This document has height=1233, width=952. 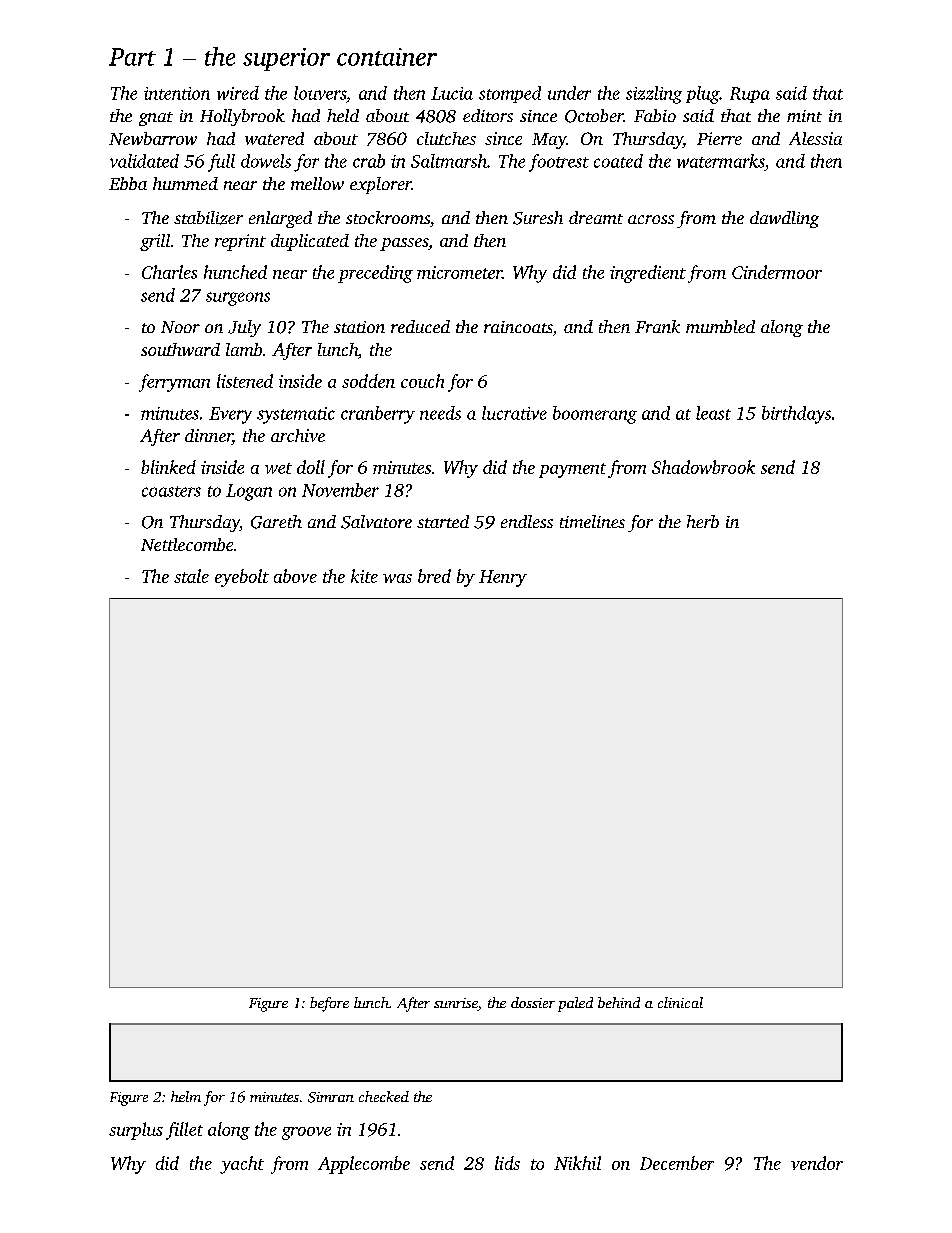 What do you see at coordinates (422, 381) in the document?
I see `couch` at bounding box center [422, 381].
